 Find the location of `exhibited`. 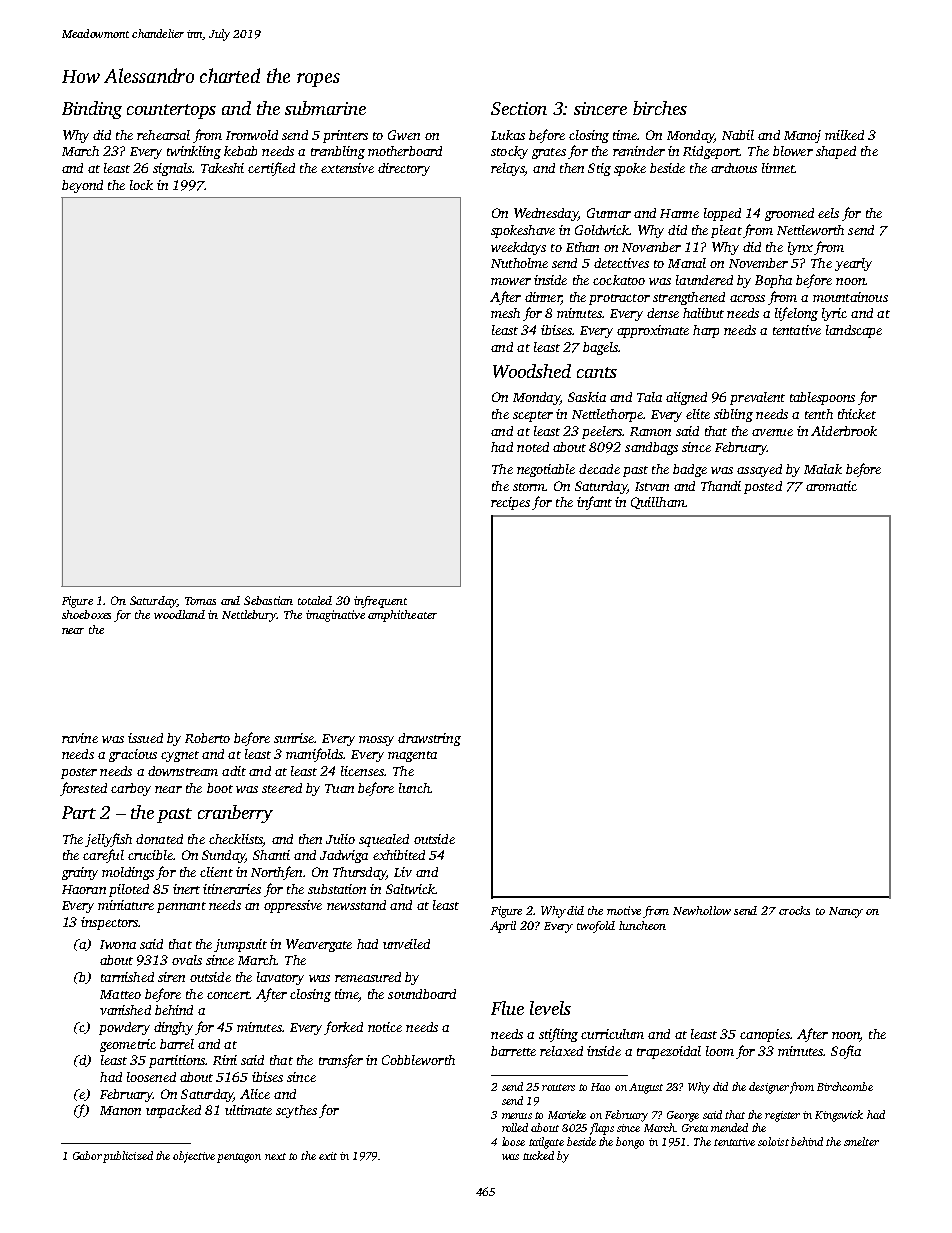

exhibited is located at coordinates (399, 855).
